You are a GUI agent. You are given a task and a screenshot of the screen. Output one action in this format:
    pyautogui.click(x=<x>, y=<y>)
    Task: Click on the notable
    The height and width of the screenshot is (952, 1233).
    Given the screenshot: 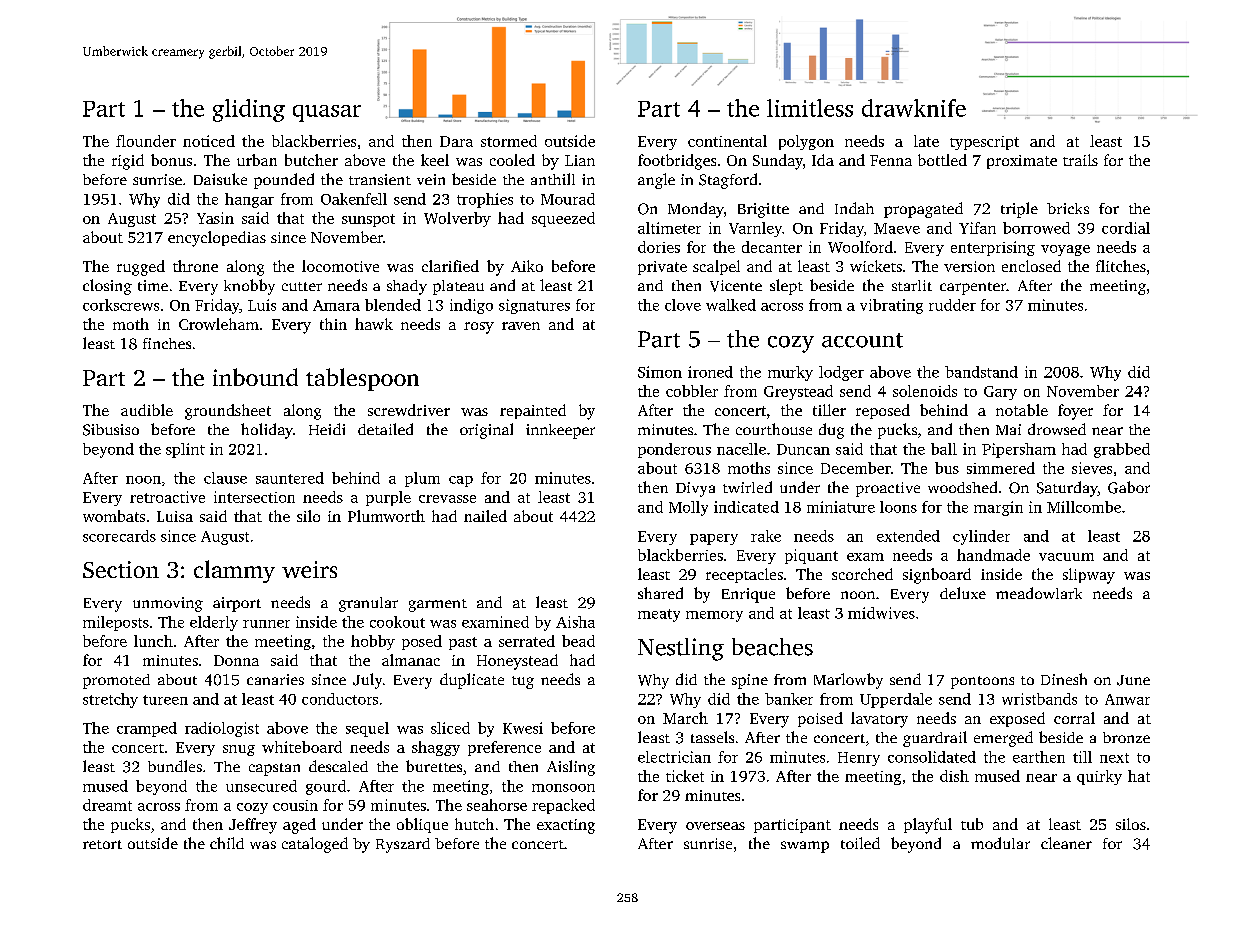 What is the action you would take?
    pyautogui.click(x=1022, y=410)
